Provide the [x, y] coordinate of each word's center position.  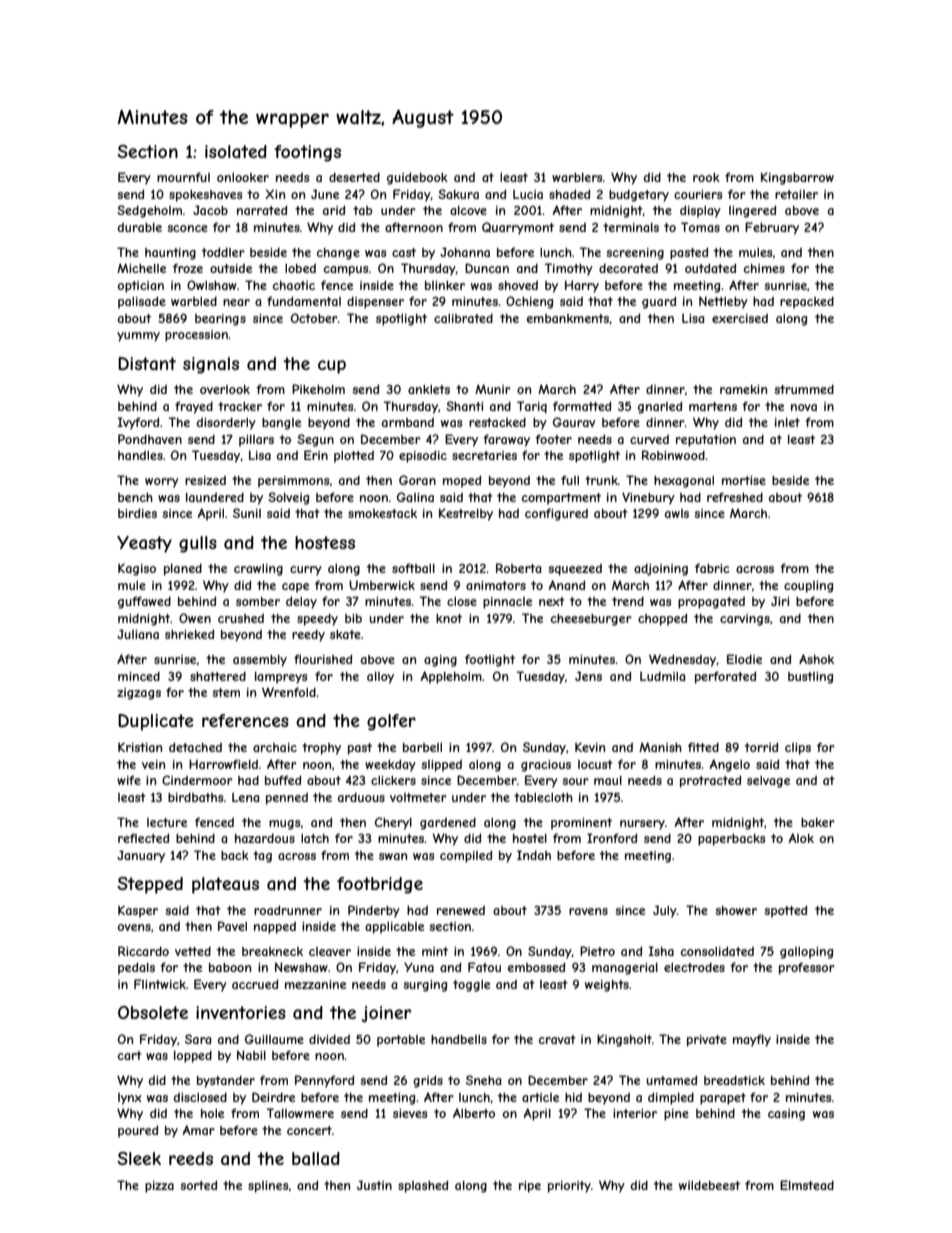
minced [139, 676]
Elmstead [807, 1185]
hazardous [265, 838]
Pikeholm [318, 389]
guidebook [417, 178]
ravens [588, 911]
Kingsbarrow [797, 178]
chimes [764, 268]
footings [307, 153]
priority [569, 1187]
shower [736, 910]
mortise [744, 480]
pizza [159, 1187]
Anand [567, 585]
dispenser [375, 302]
